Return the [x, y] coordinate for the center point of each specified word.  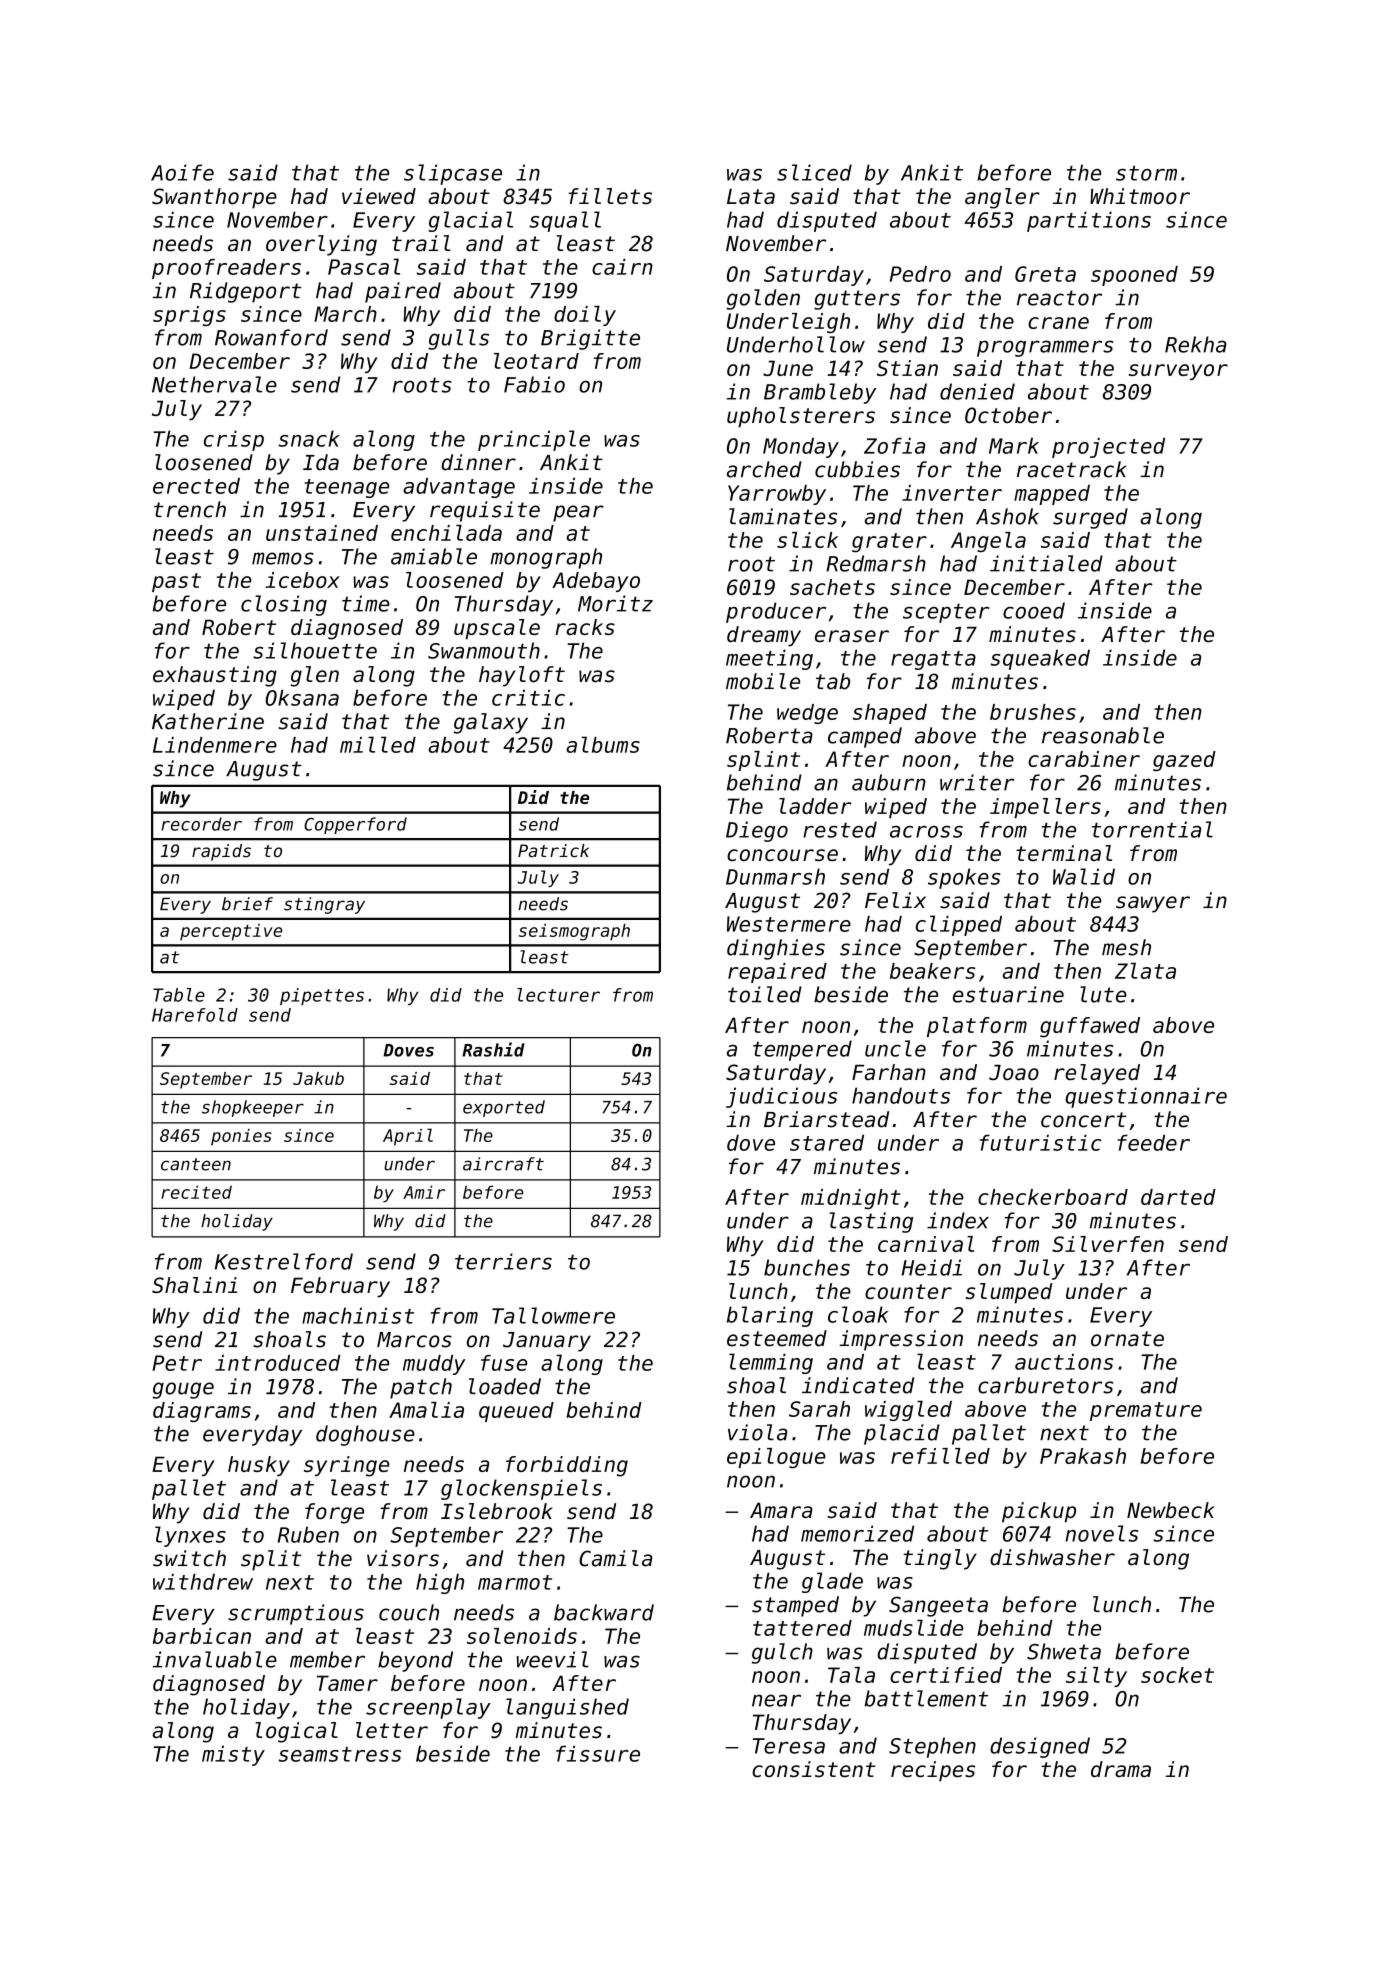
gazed [1184, 761]
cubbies [857, 469]
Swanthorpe [214, 198]
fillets [610, 196]
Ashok [1007, 516]
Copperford [355, 825]
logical [296, 1732]
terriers [503, 1261]
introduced [277, 1363]
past [176, 582]
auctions [1064, 1362]
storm [1146, 173]
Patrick [553, 851]
